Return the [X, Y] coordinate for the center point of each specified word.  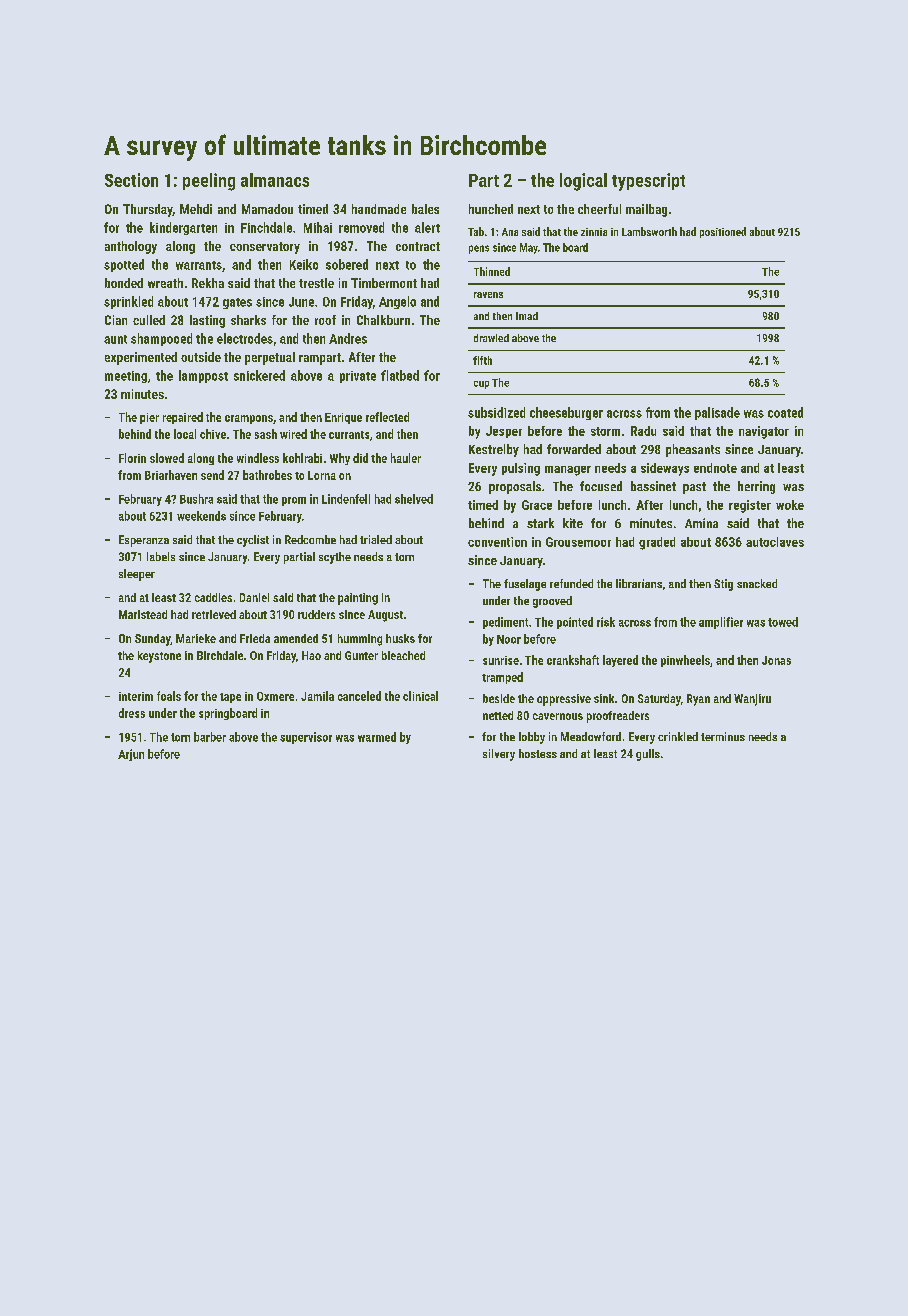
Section [131, 180]
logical [583, 182]
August [385, 616]
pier [149, 418]
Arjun [131, 755]
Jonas [776, 660]
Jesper [504, 432]
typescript [648, 182]
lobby [532, 738]
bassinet [653, 486]
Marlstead [143, 614]
